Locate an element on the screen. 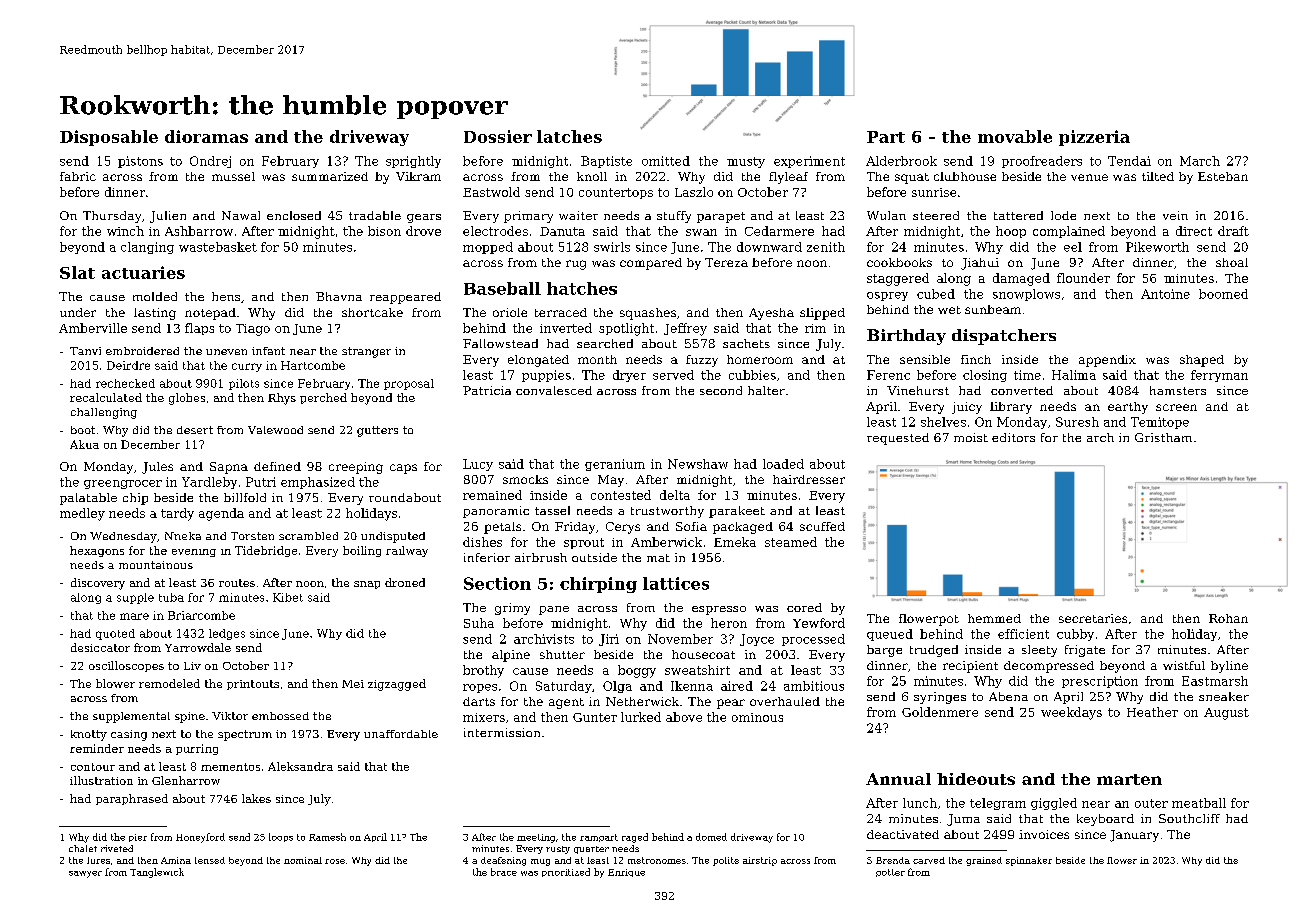 This screenshot has width=1308, height=924. rug is located at coordinates (576, 265).
